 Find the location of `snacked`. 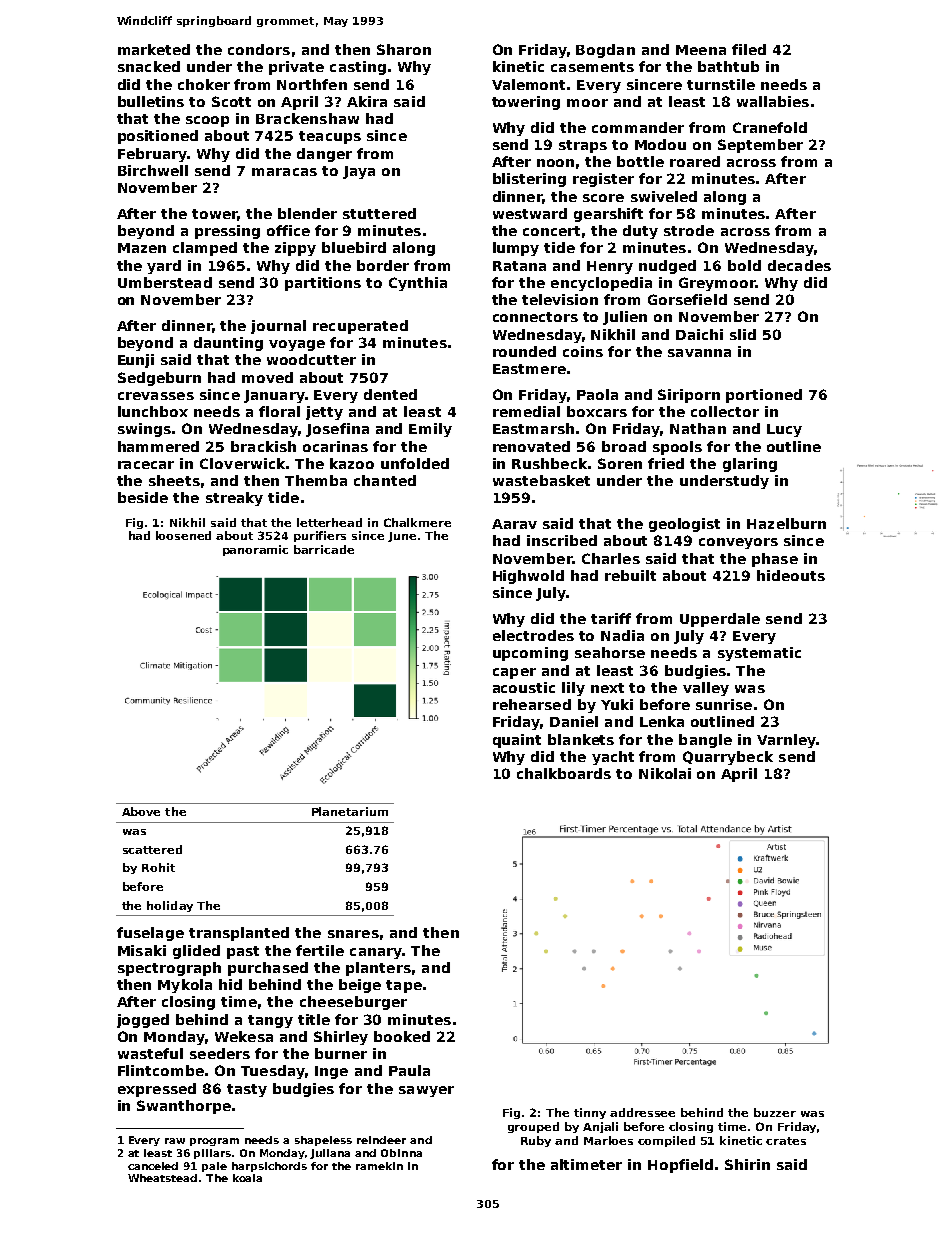

snacked is located at coordinates (149, 66).
